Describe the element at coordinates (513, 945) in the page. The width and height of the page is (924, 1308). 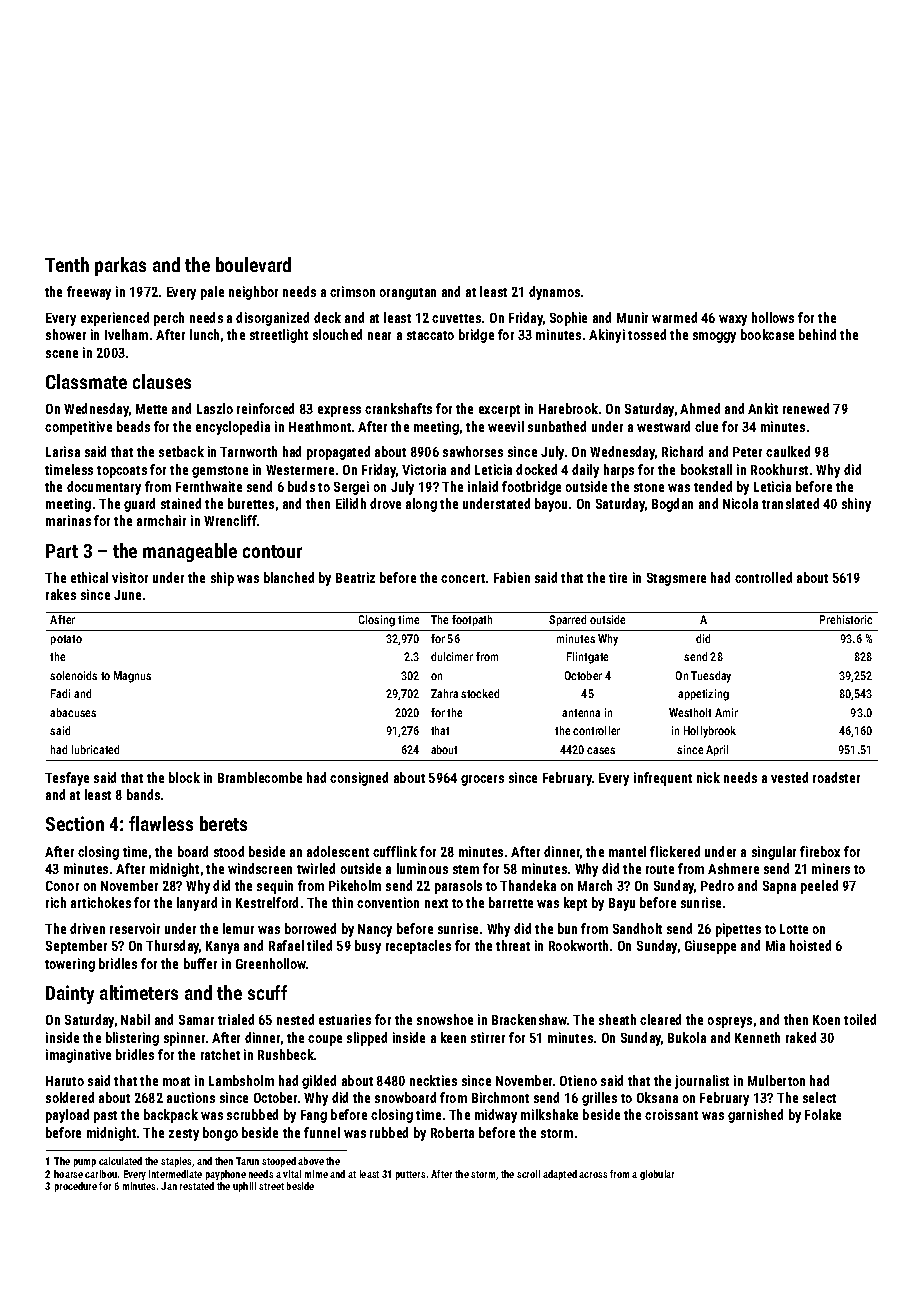
I see `threat` at that location.
